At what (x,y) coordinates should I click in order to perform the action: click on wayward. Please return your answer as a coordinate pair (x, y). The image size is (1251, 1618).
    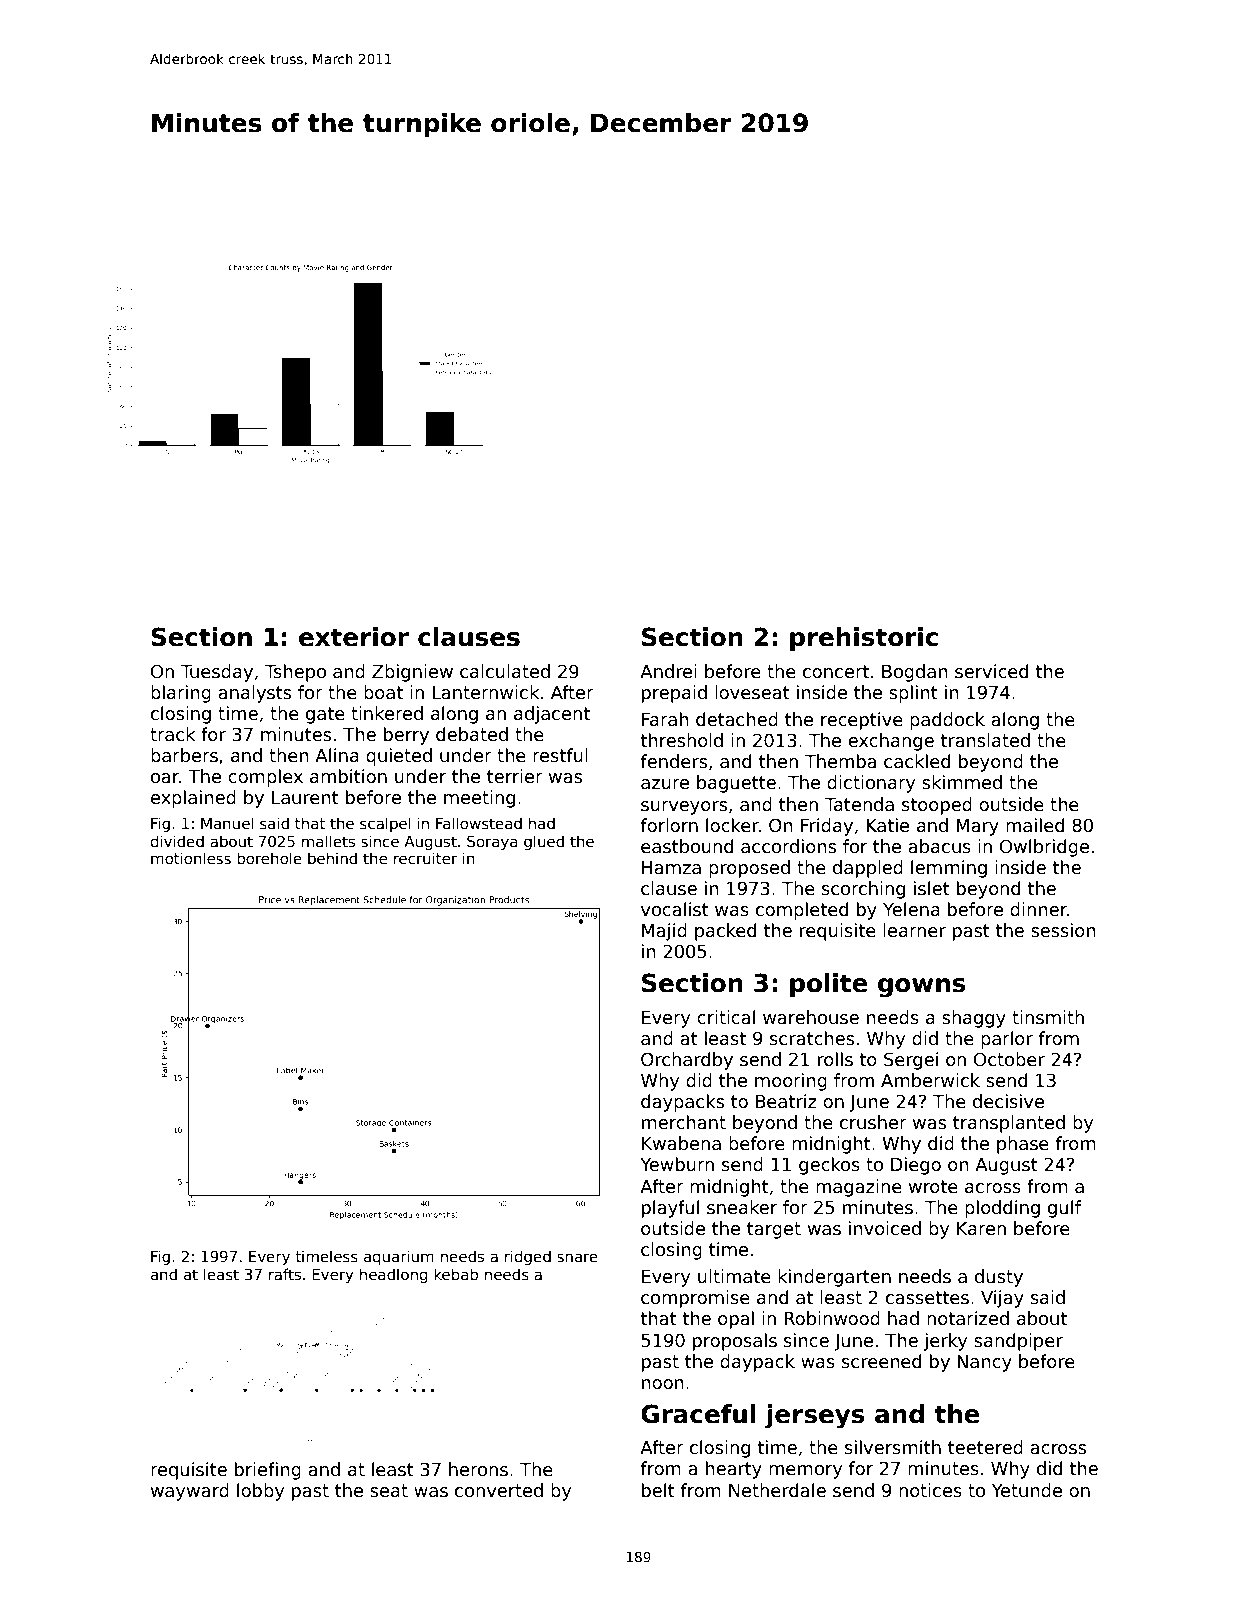
    Looking at the image, I should click on (190, 1492).
